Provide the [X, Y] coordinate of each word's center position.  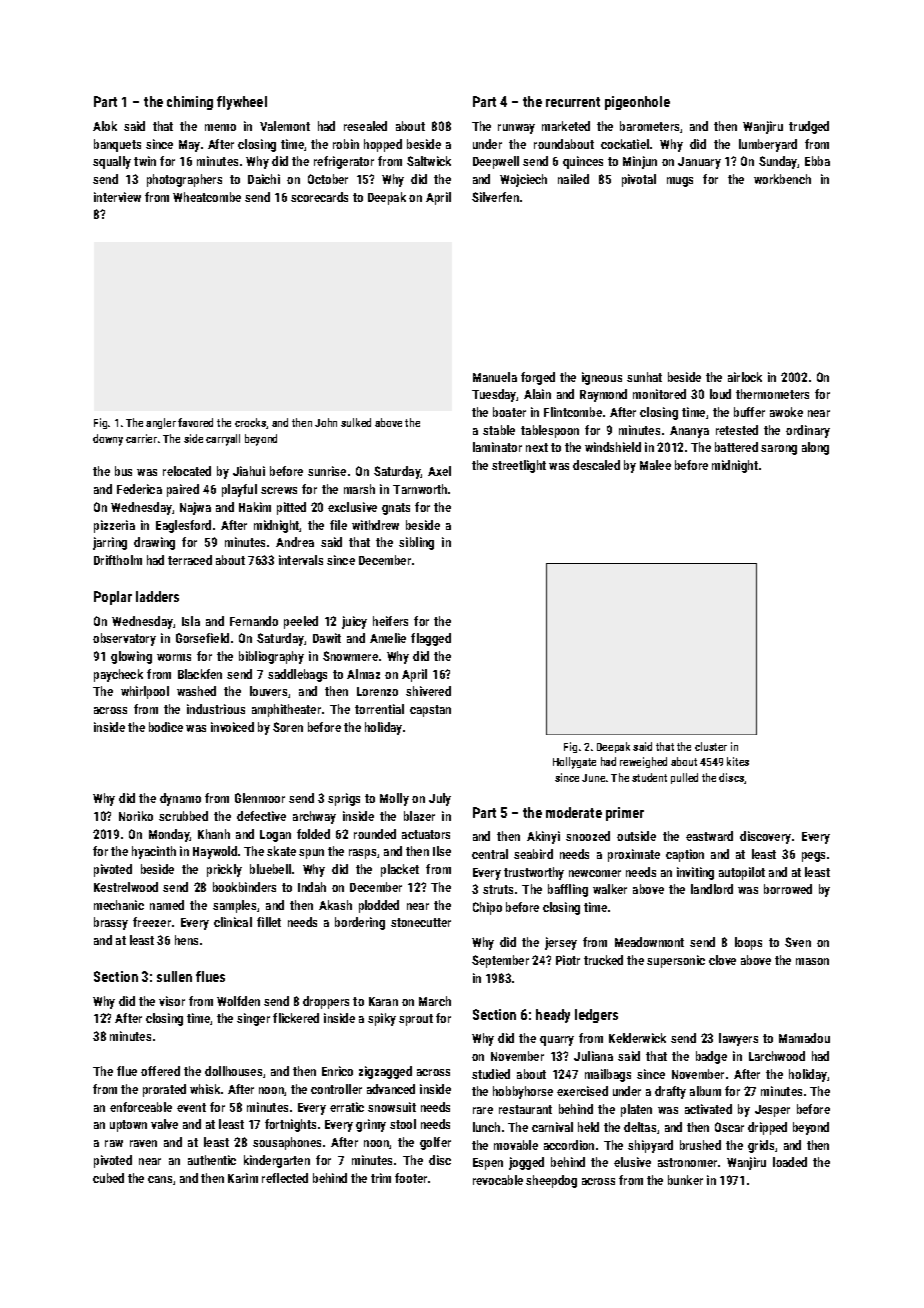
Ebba [817, 161]
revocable [498, 1180]
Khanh [214, 834]
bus [123, 471]
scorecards [319, 197]
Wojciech [523, 180]
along [815, 448]
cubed [108, 1178]
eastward [709, 836]
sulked [356, 422]
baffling [568, 890]
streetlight [519, 466]
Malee [655, 465]
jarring [110, 543]
